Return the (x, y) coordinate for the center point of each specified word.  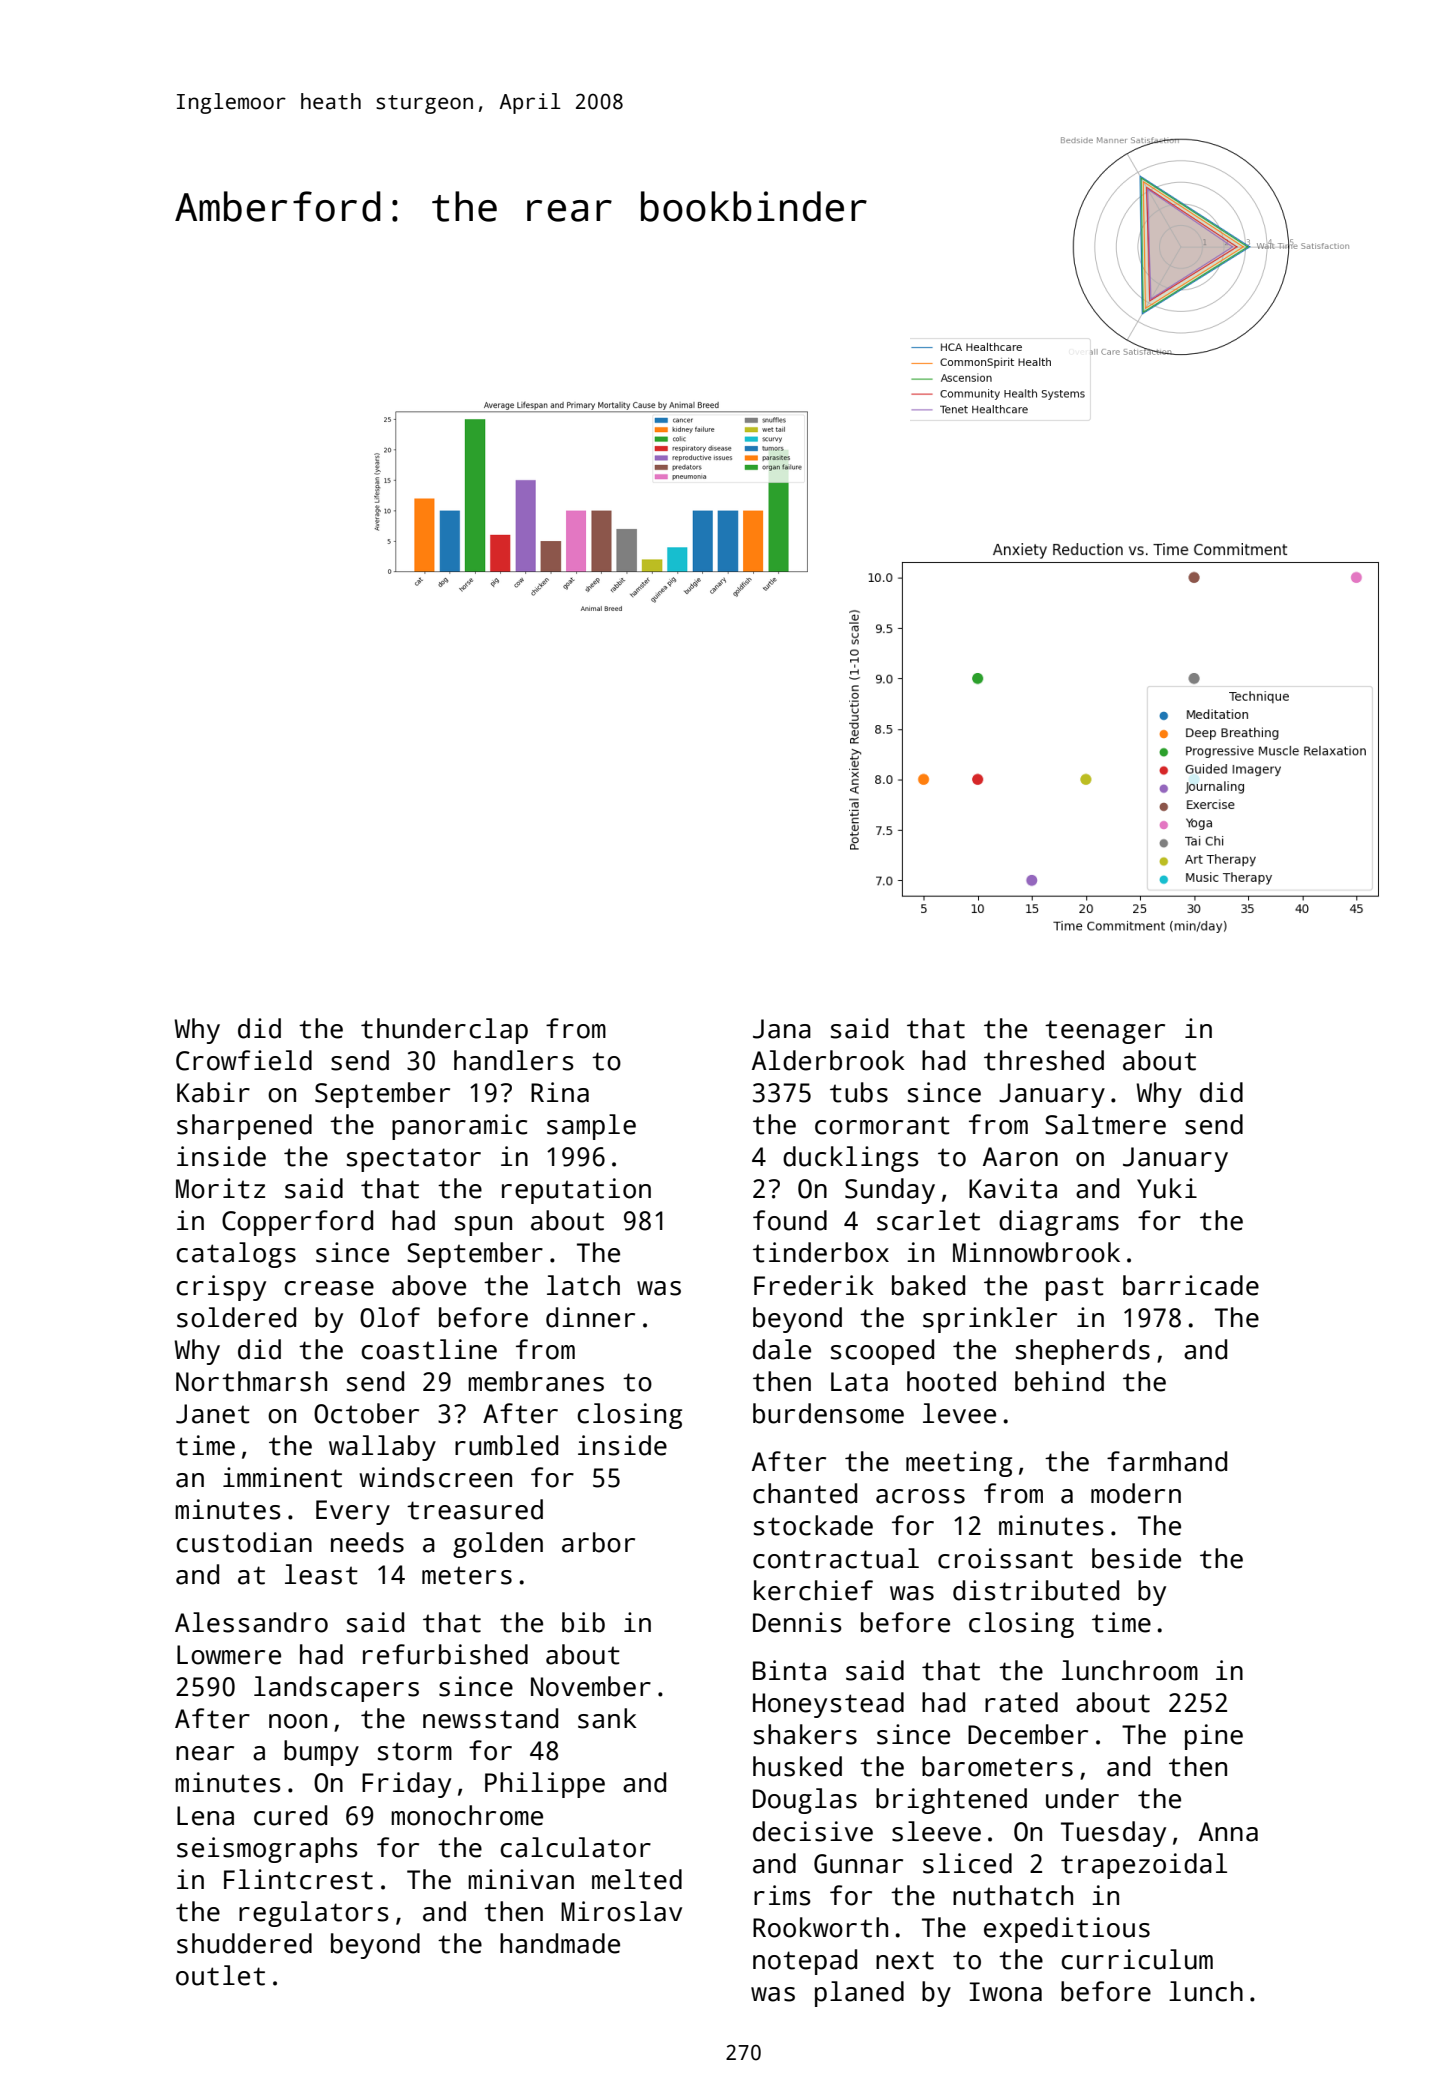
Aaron (1020, 1157)
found (790, 1220)
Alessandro (251, 1622)
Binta (789, 1670)
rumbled (506, 1445)
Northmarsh (251, 1381)
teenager (1105, 1032)
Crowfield (244, 1060)
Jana (782, 1029)
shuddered (244, 1943)
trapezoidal (1144, 1866)
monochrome (467, 1815)
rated (1021, 1702)
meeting (959, 1464)
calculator (575, 1847)
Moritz (220, 1188)
